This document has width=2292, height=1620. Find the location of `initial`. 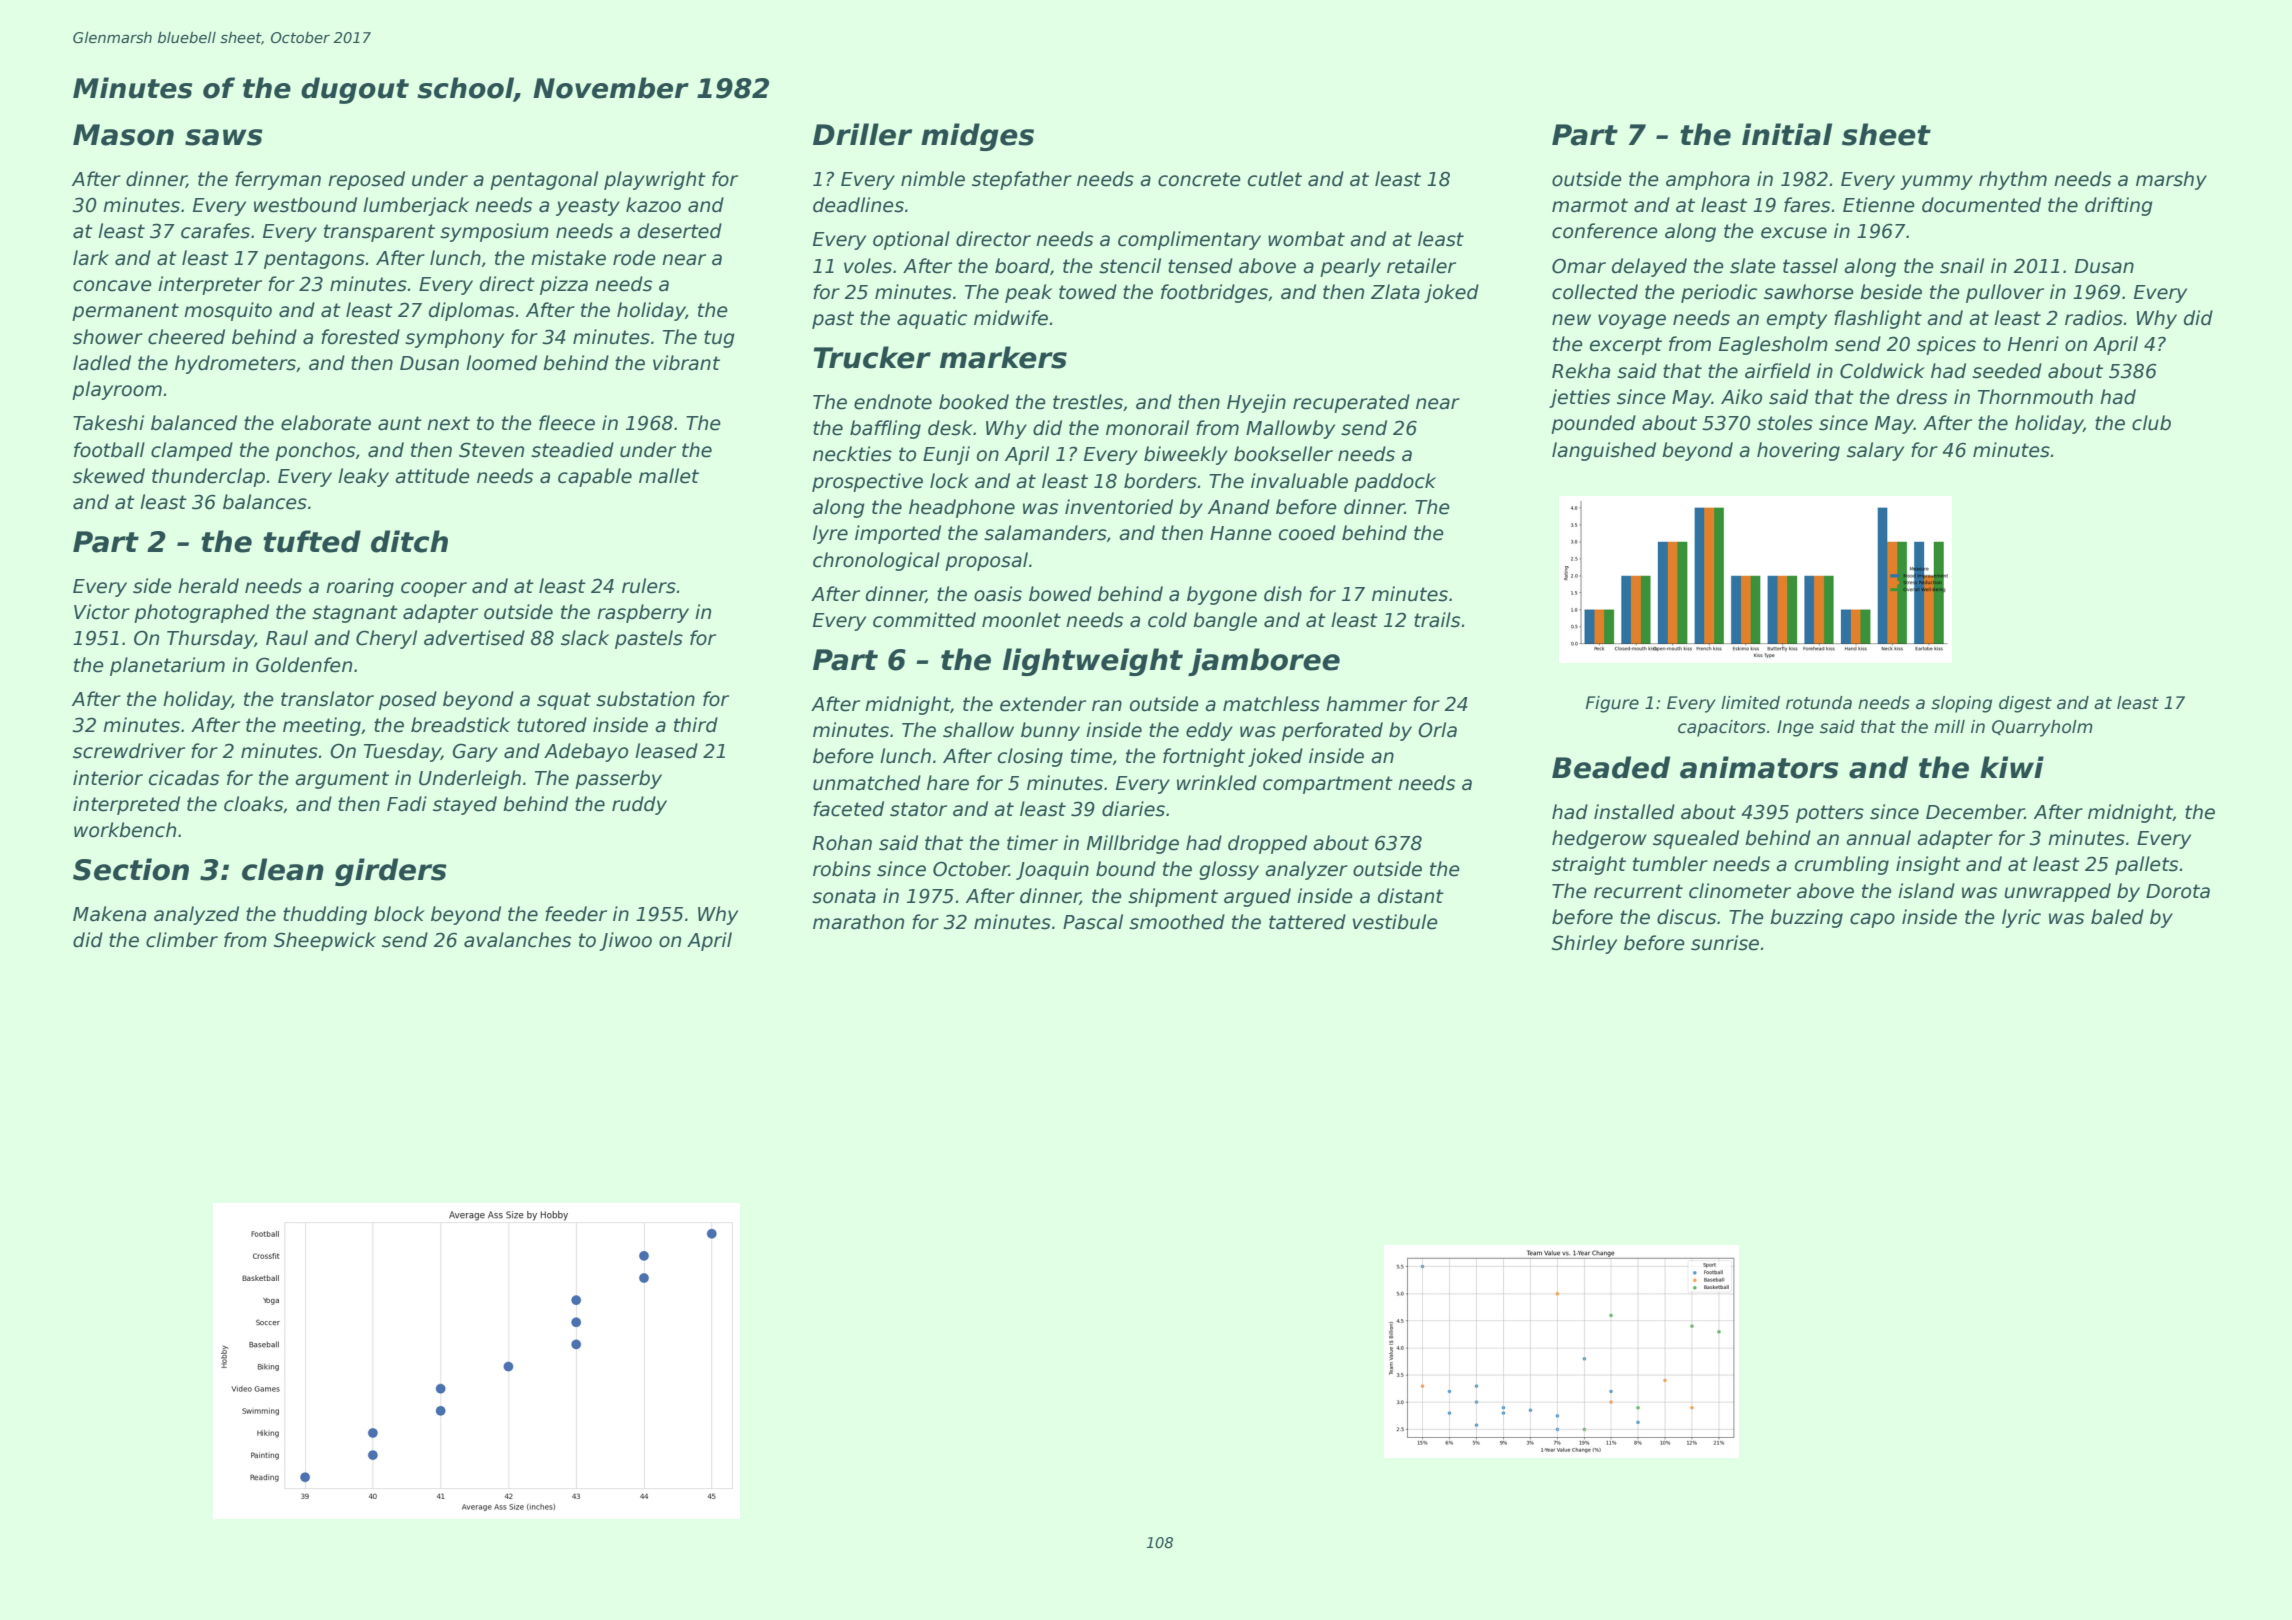

initial is located at coordinates (1787, 134).
